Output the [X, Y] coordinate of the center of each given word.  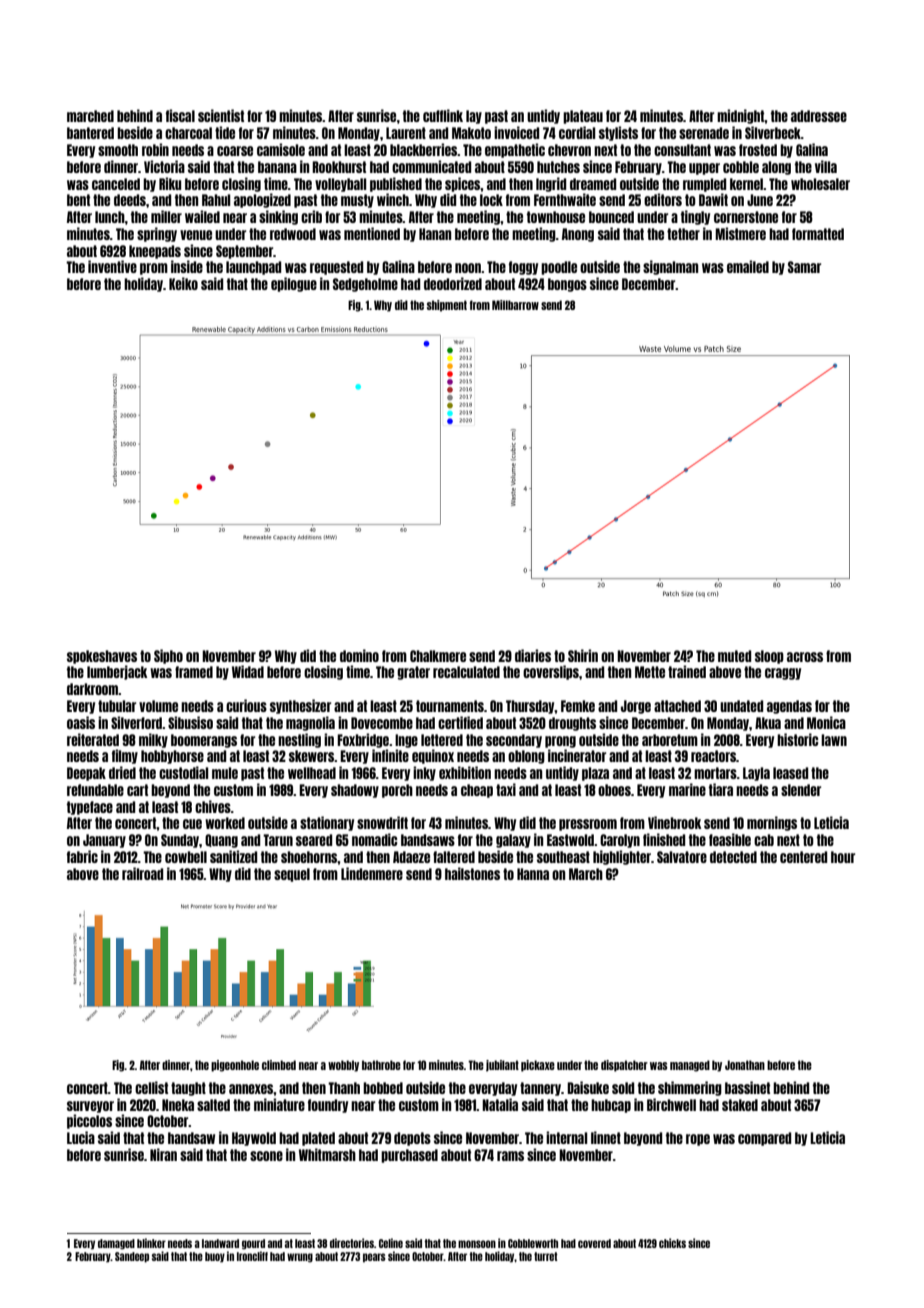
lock [491, 200]
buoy [215, 1257]
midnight [741, 116]
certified [460, 722]
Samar [804, 267]
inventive [112, 266]
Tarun [278, 840]
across [805, 657]
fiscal [180, 115]
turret [546, 1256]
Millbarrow [515, 305]
